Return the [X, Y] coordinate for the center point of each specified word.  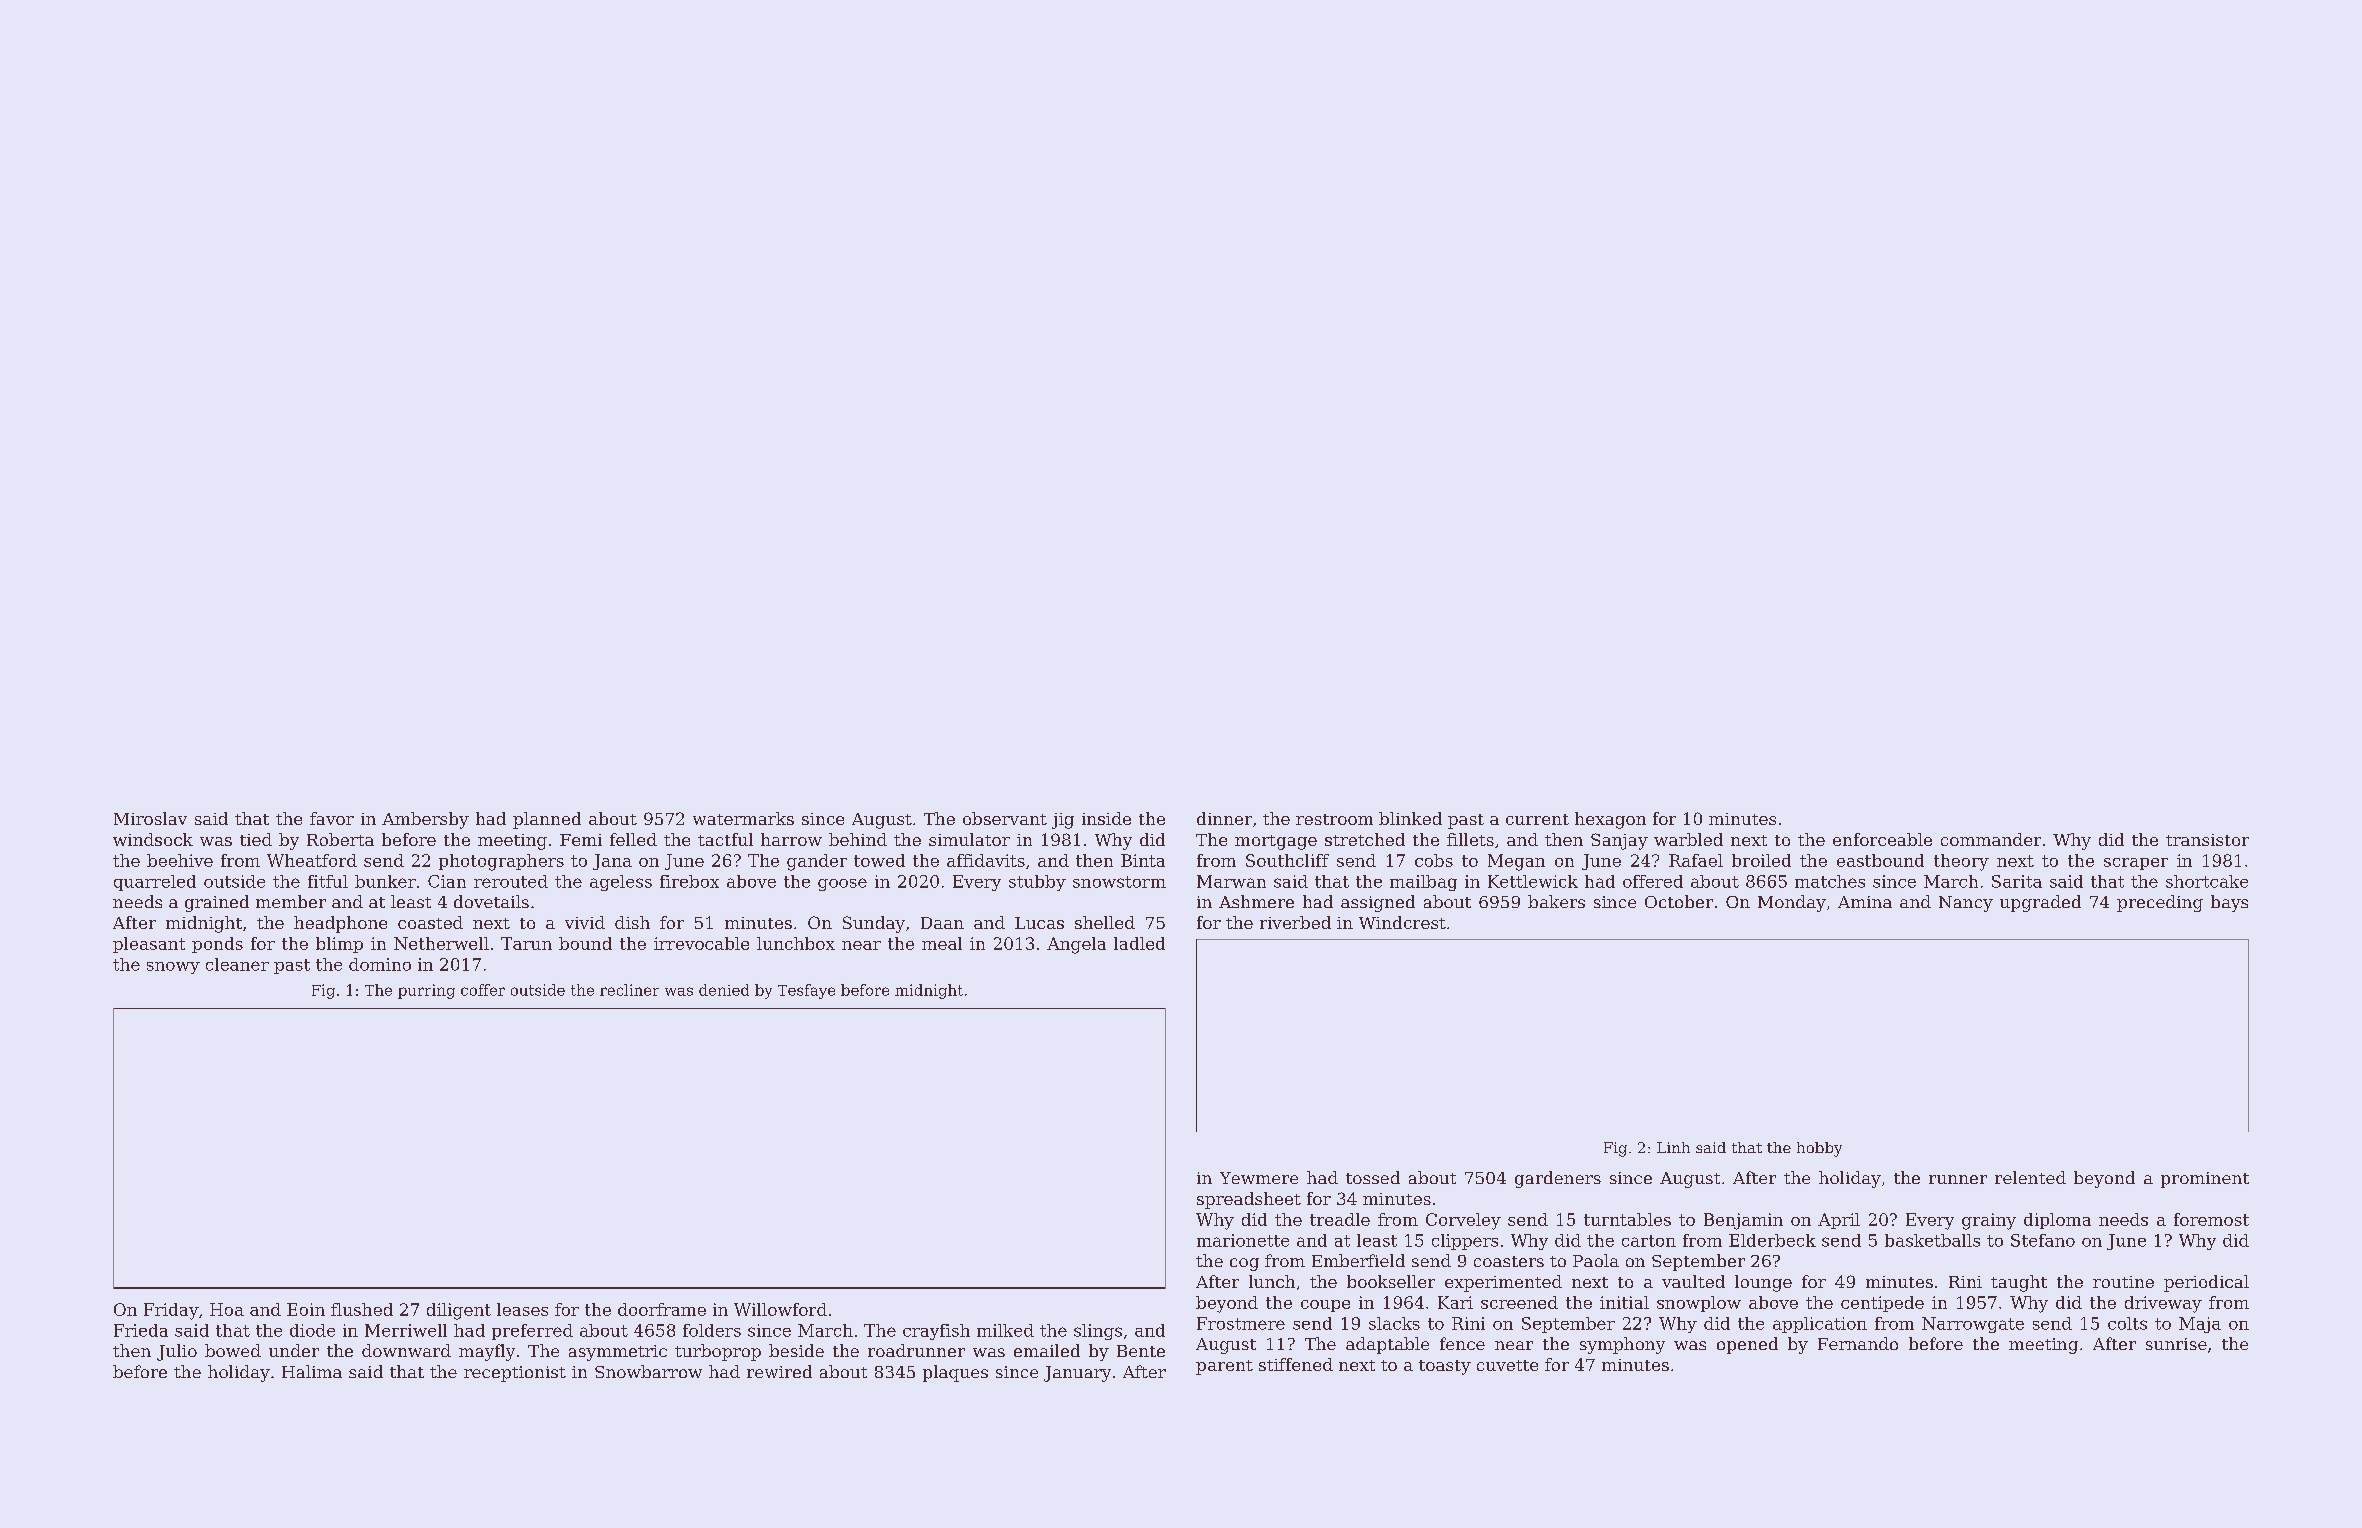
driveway [2163, 1304]
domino [380, 964]
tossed [1373, 1177]
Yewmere [1259, 1178]
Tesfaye [806, 991]
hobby [1819, 1149]
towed [879, 860]
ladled [1139, 943]
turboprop [718, 1352]
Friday [171, 1311]
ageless [621, 883]
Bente [1141, 1351]
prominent [2205, 1180]
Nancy [1966, 904]
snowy [173, 968]
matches [1830, 881]
